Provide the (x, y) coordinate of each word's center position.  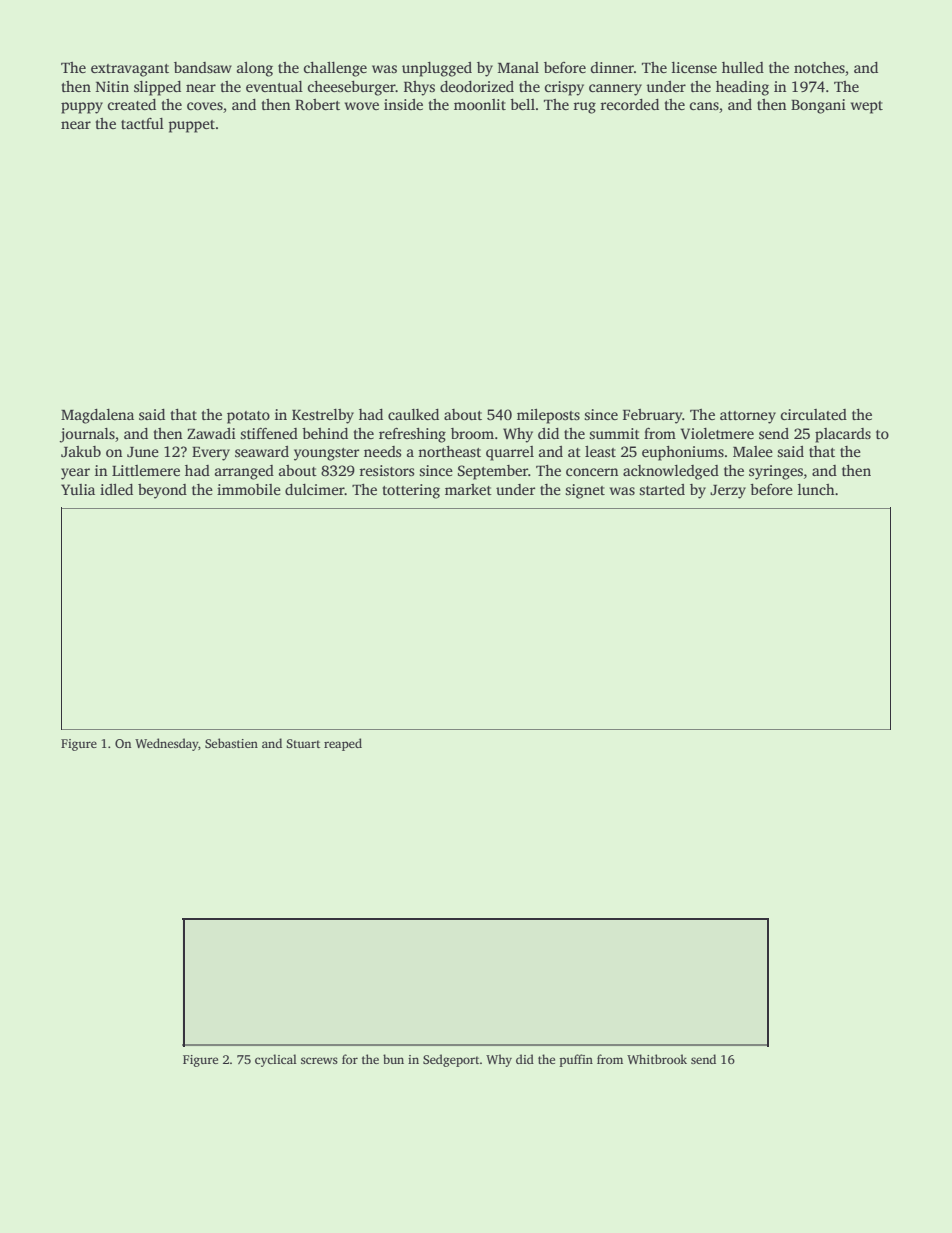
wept (867, 107)
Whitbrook (657, 1059)
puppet (191, 126)
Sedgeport (451, 1060)
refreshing (412, 435)
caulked (413, 414)
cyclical (276, 1060)
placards (843, 435)
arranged (244, 472)
